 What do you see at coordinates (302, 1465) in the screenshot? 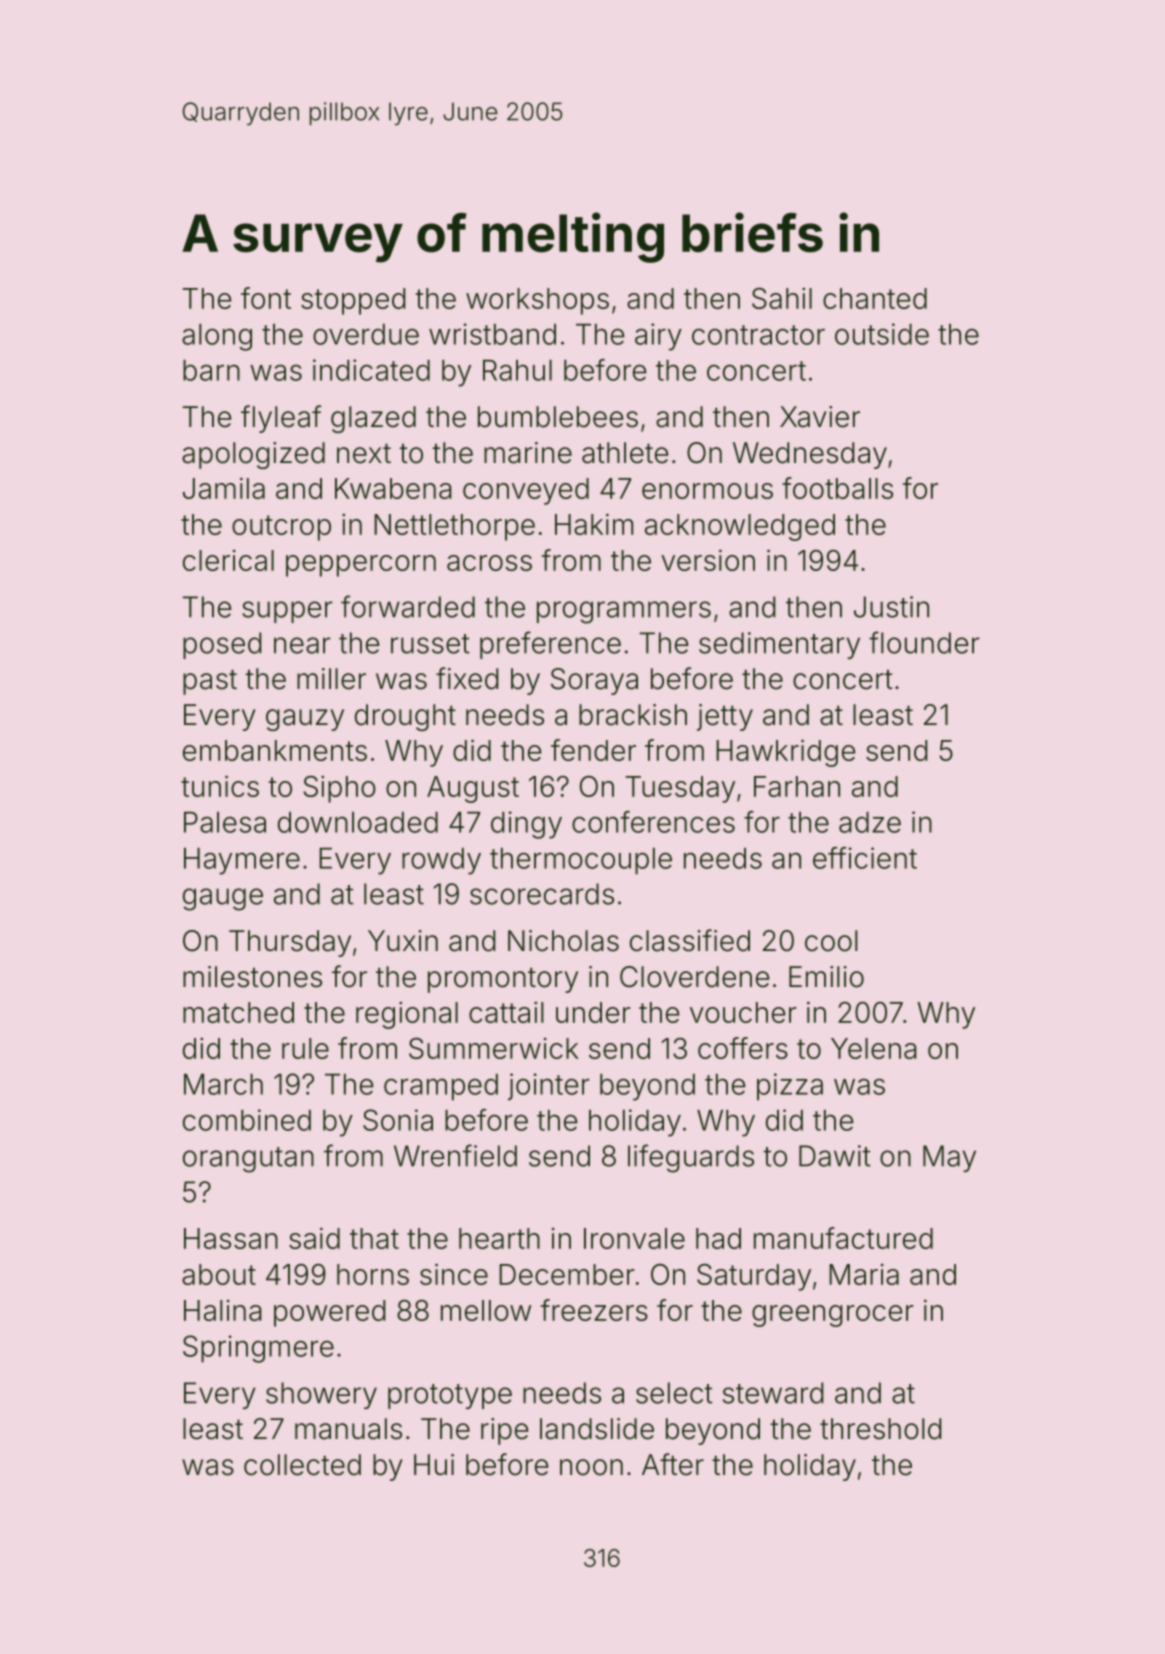
I see `collected` at bounding box center [302, 1465].
